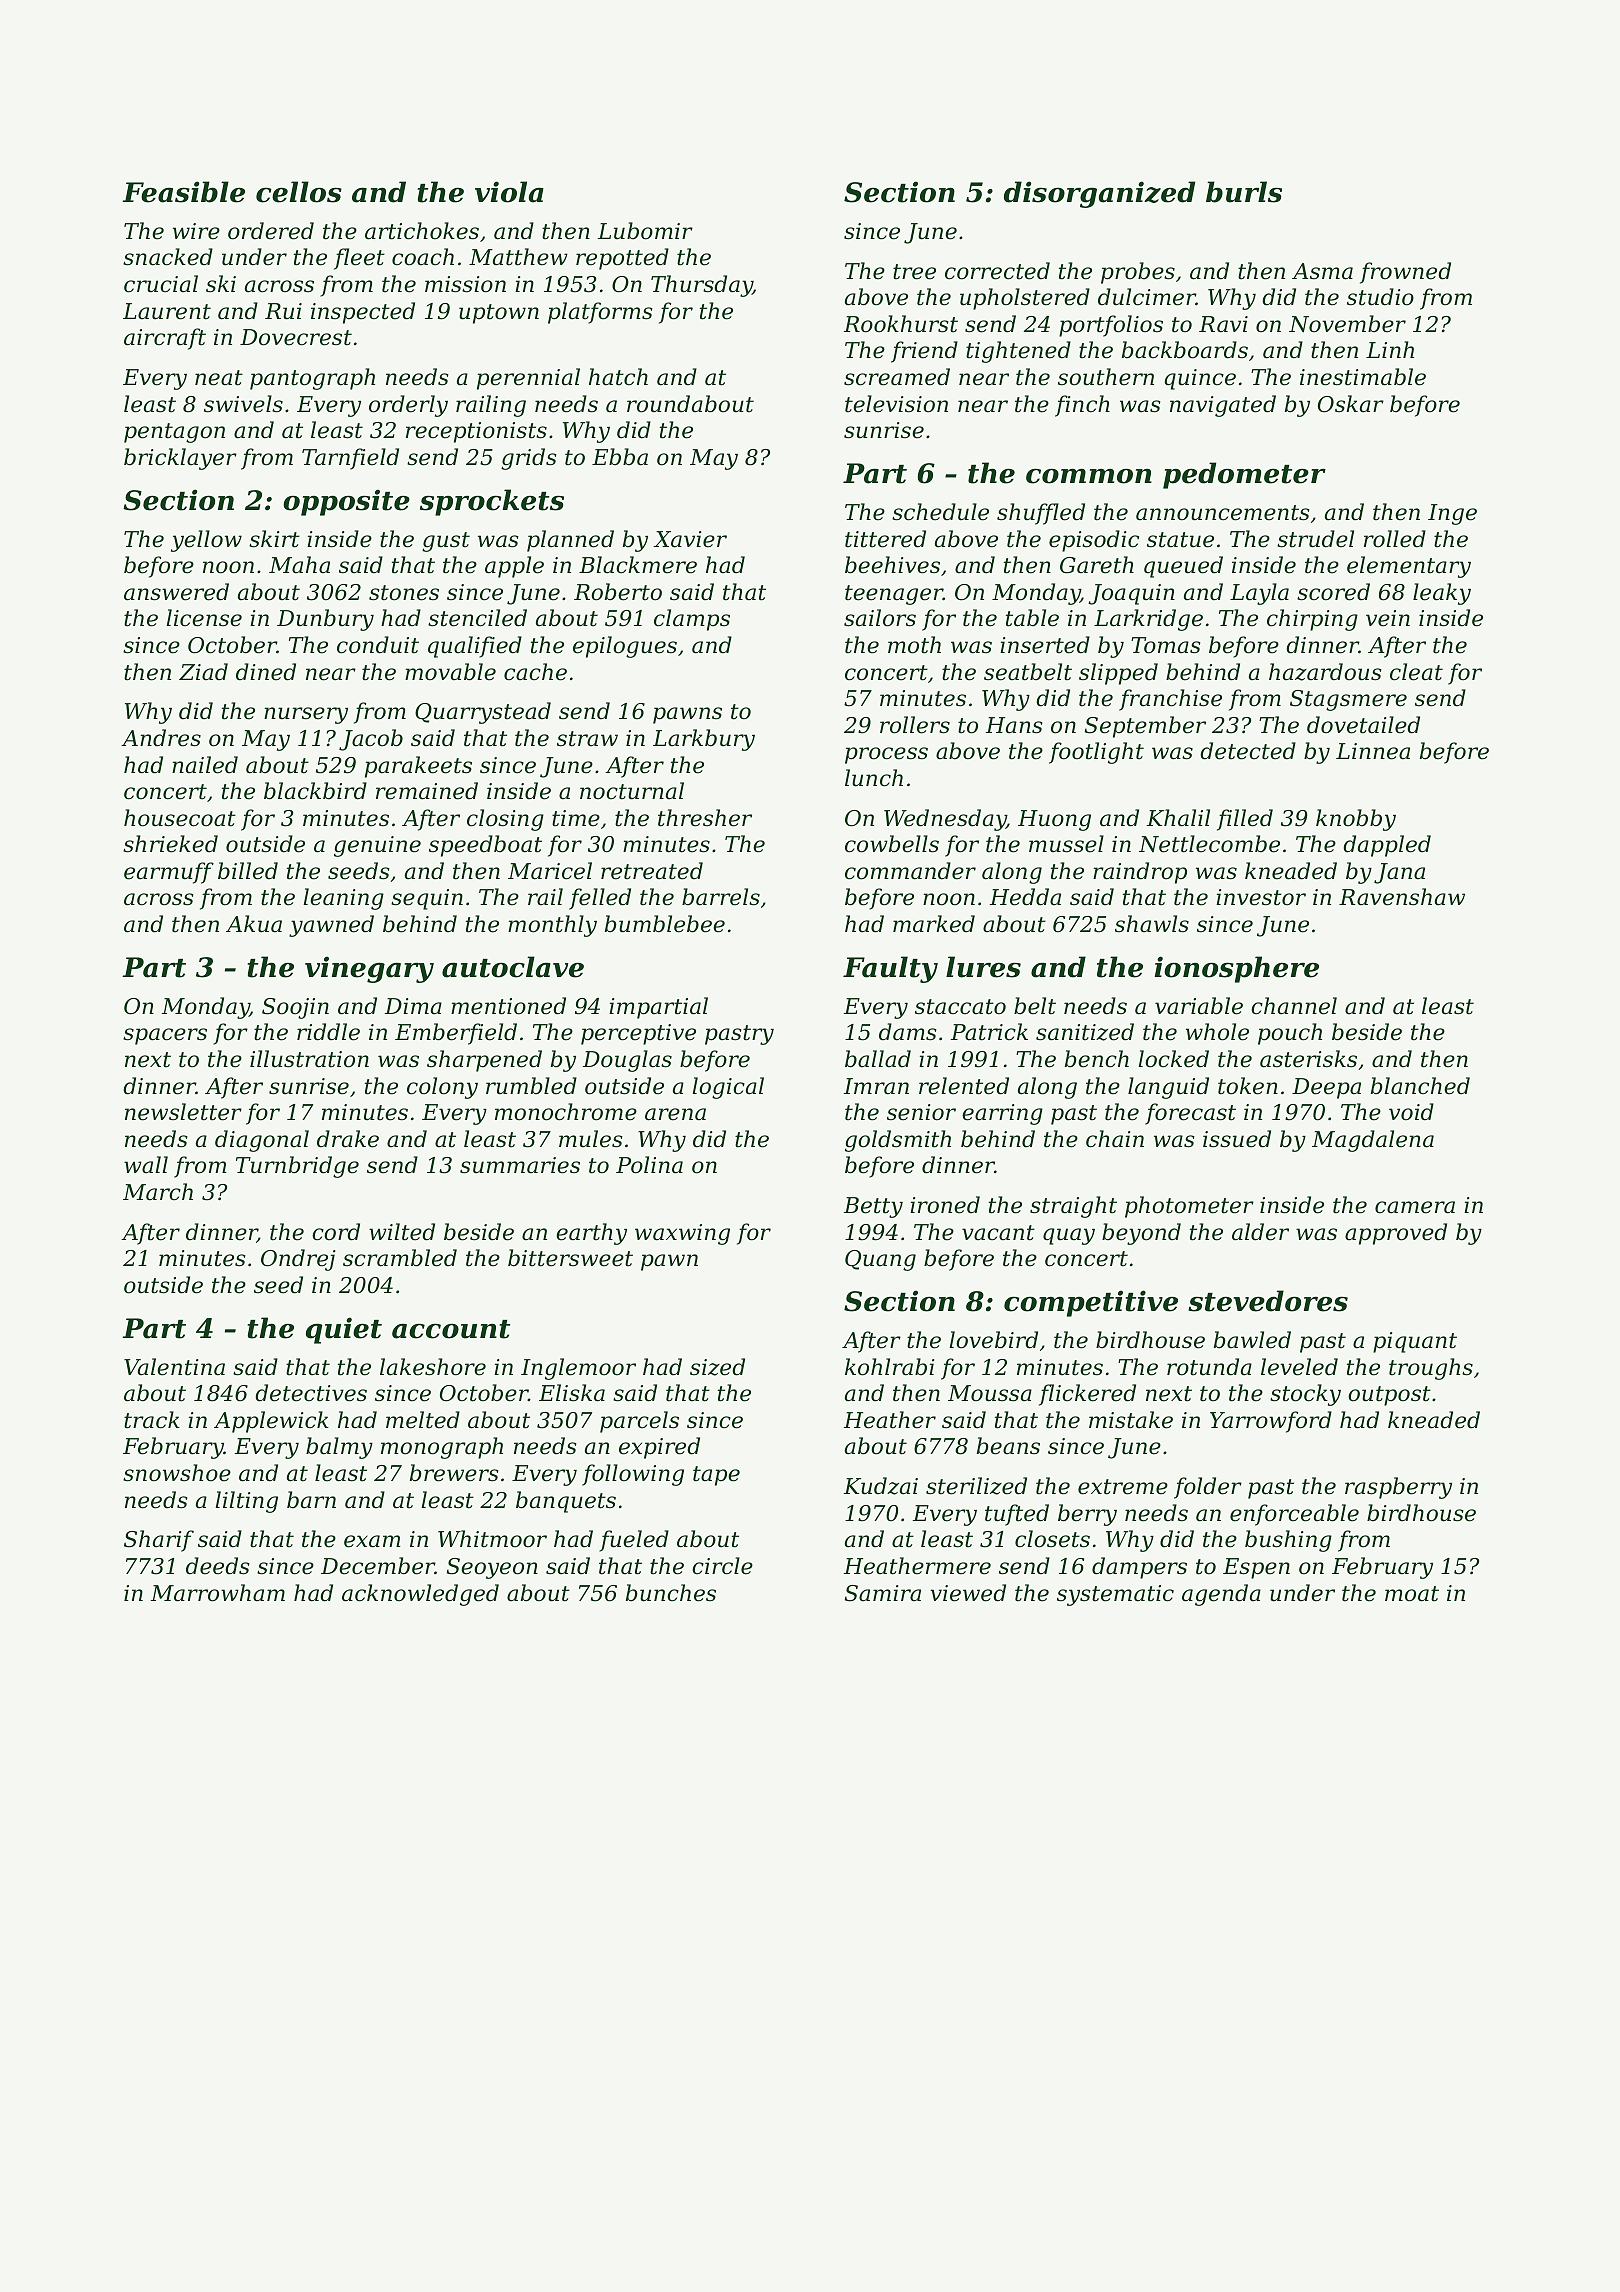 The width and height of the screenshot is (1620, 2292). I want to click on Jana, so click(1399, 873).
